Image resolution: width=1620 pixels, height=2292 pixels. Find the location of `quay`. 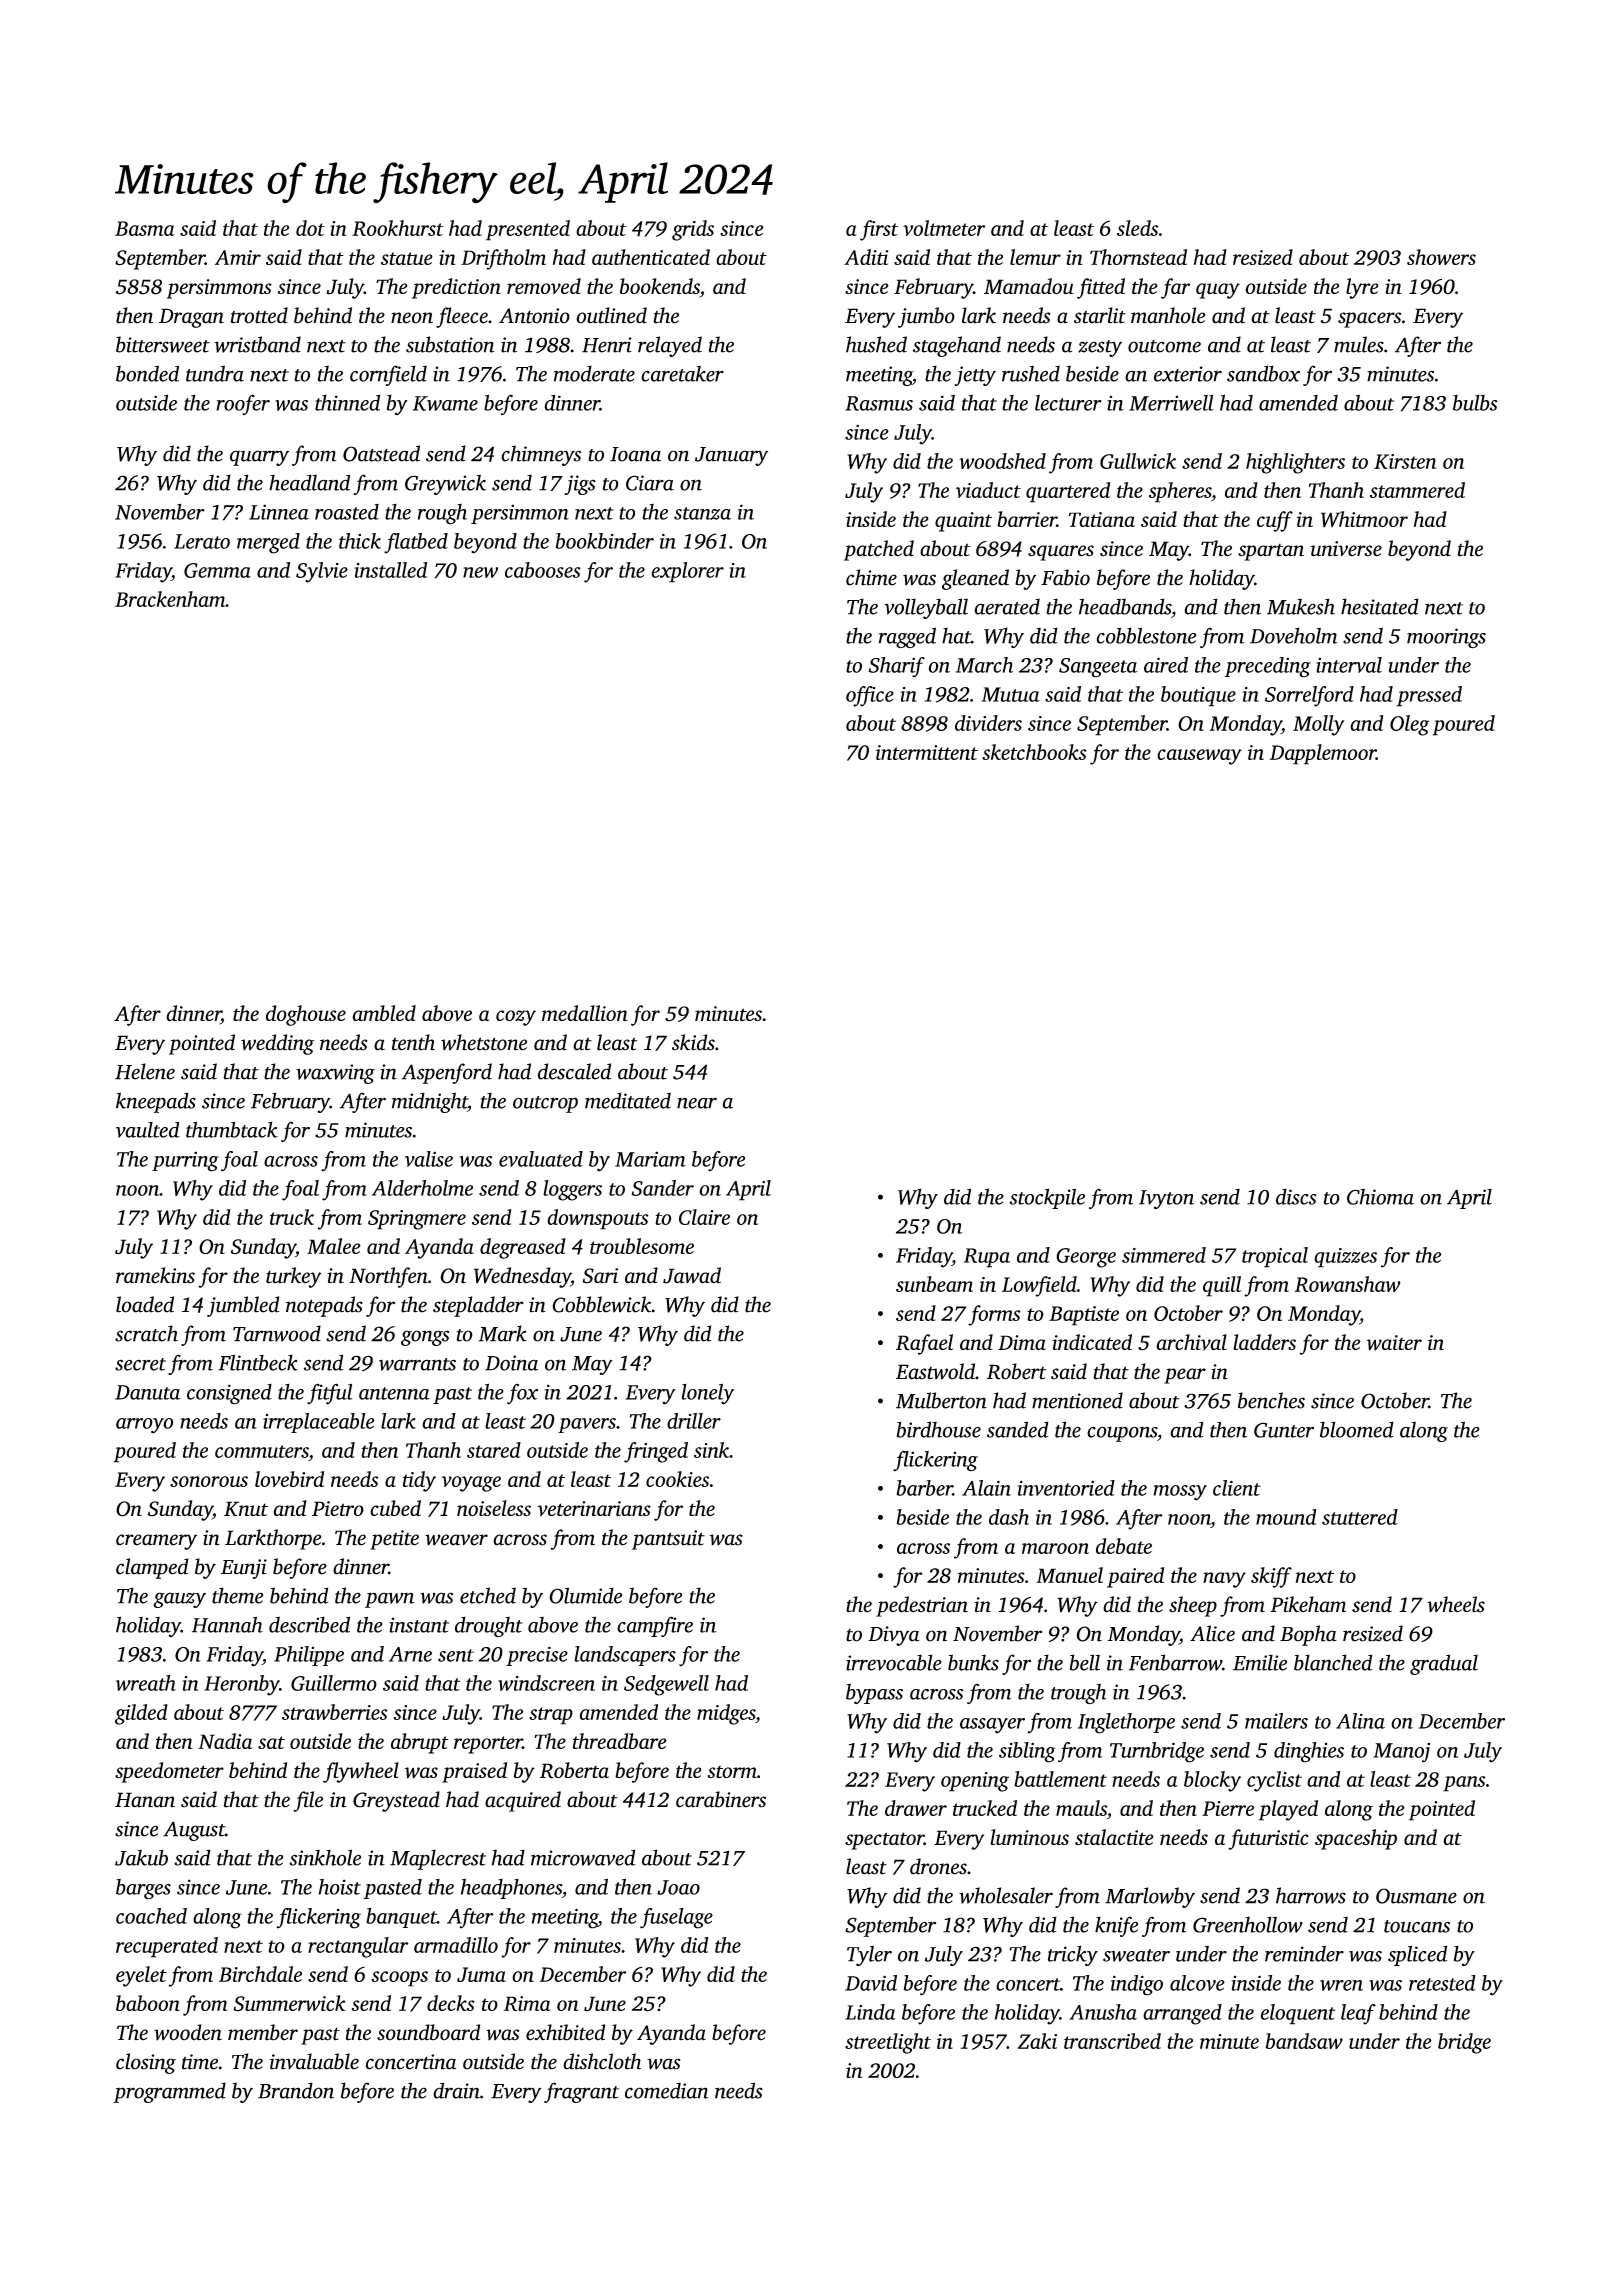

quay is located at coordinates (1218, 291).
